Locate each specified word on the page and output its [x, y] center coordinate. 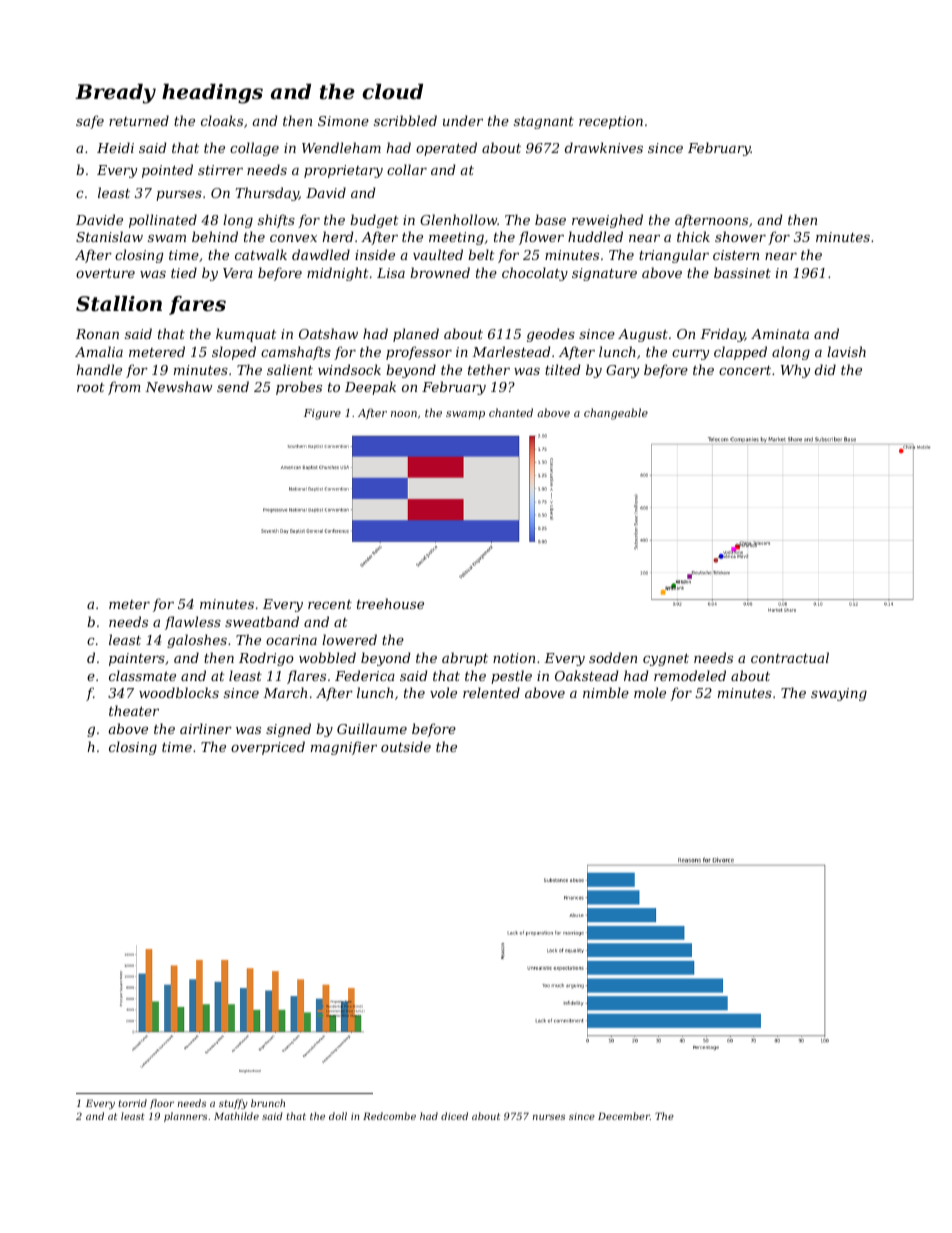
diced [454, 1116]
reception [611, 122]
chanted [511, 412]
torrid [132, 1103]
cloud [392, 92]
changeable [616, 414]
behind [215, 236]
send [233, 386]
